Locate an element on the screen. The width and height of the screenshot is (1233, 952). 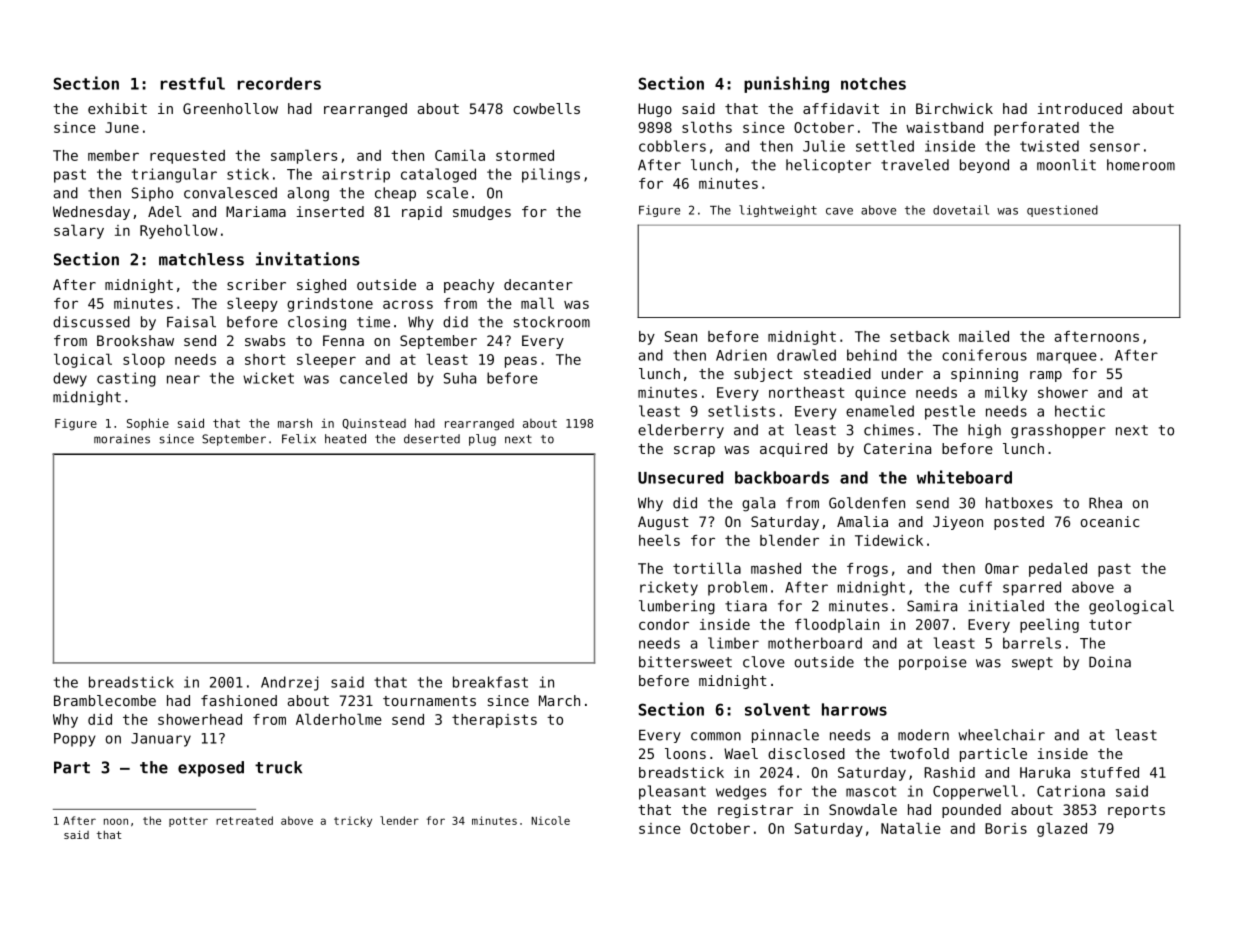
June is located at coordinates (122, 127).
